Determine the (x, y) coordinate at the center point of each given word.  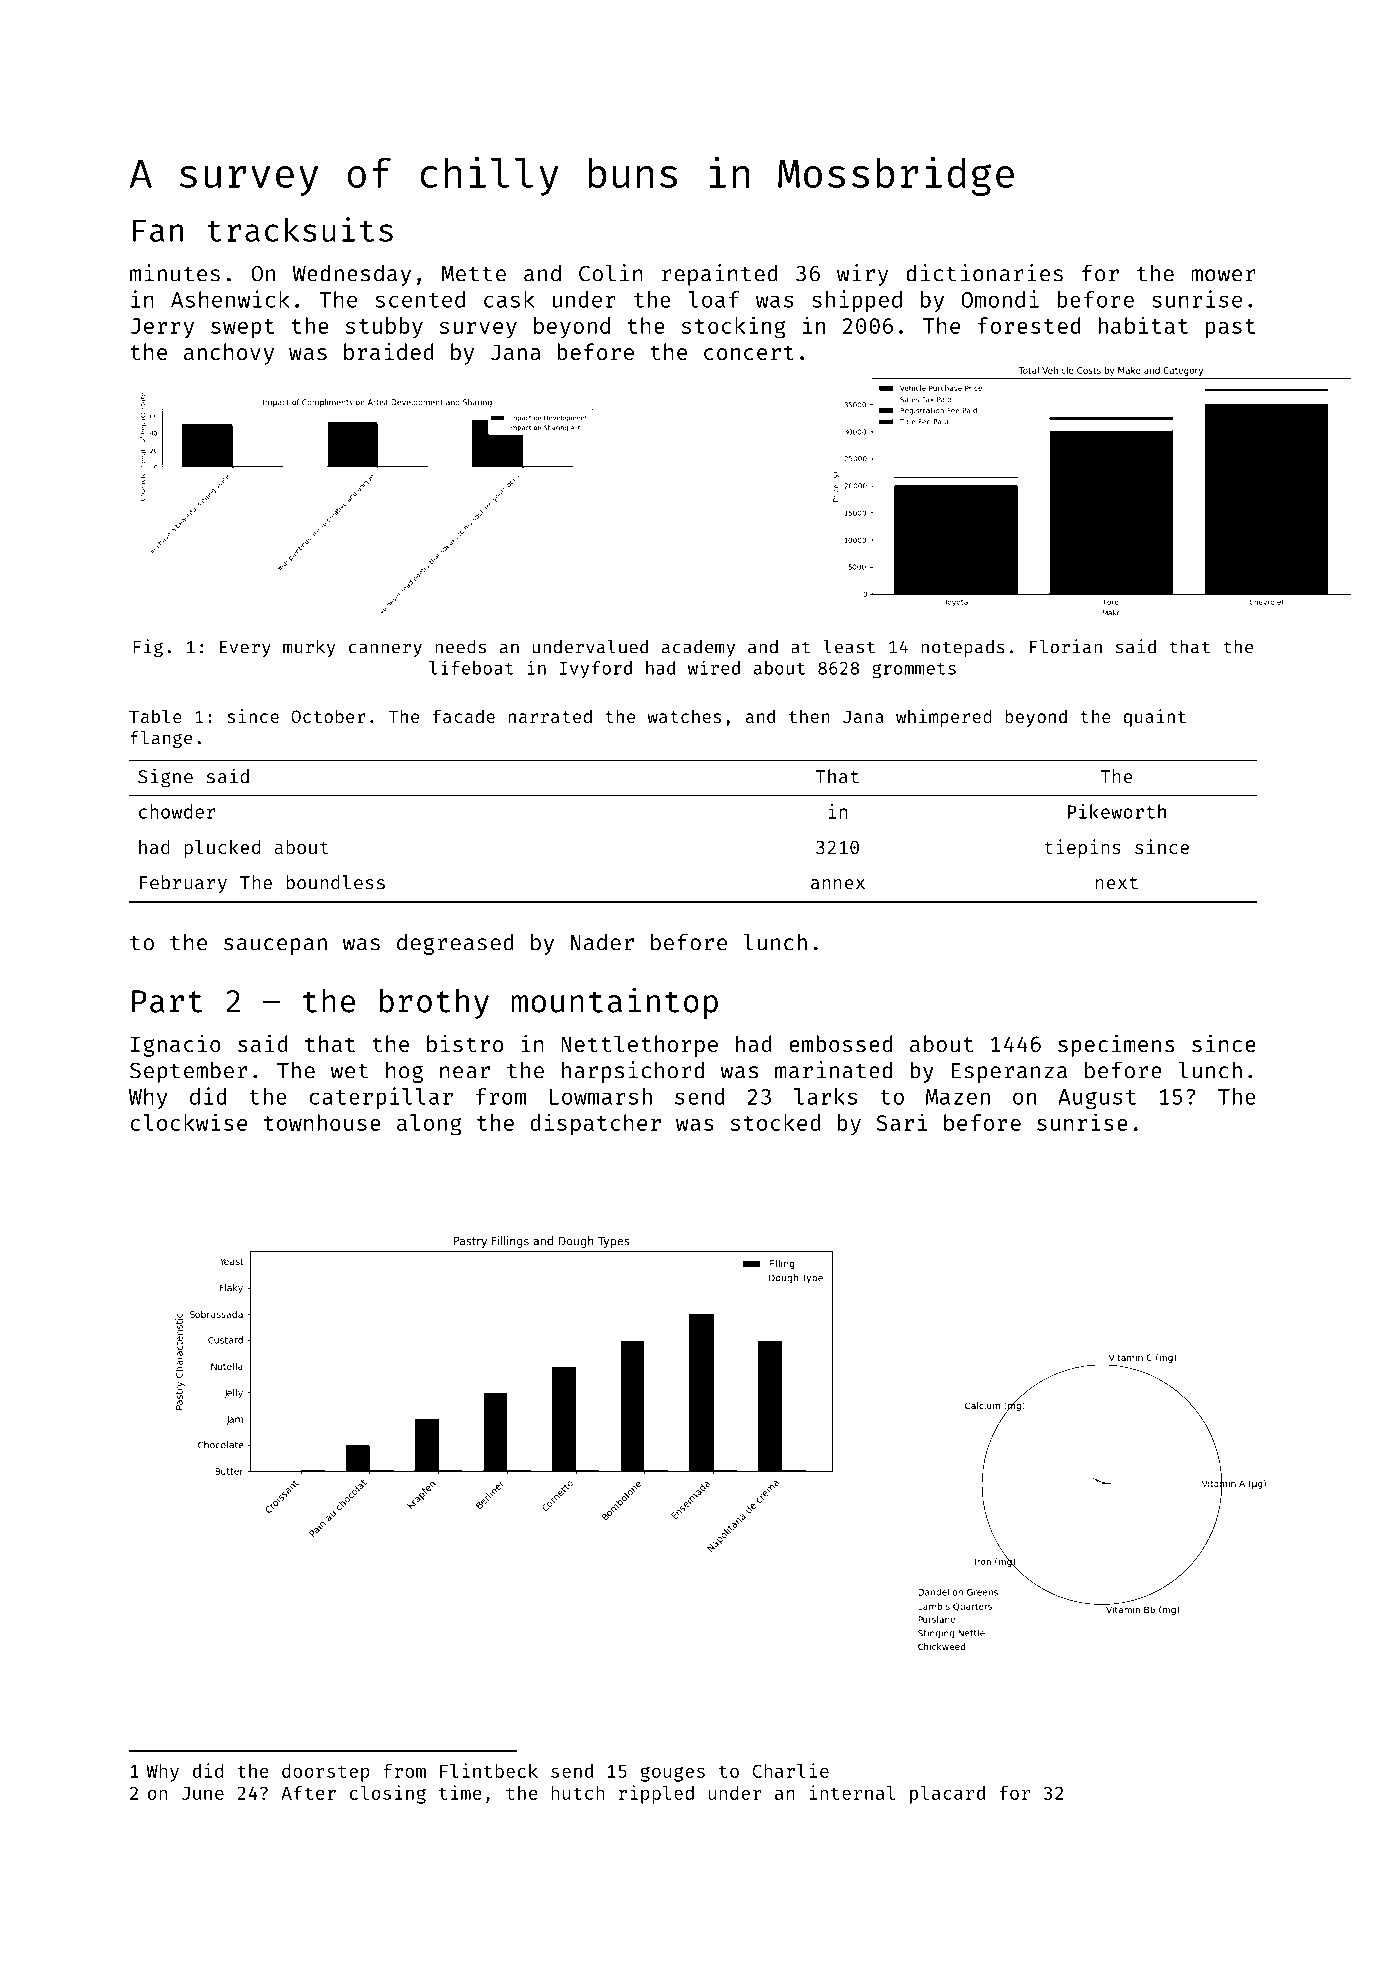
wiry (862, 275)
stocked (775, 1122)
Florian (1066, 646)
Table (155, 716)
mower (1223, 275)
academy (698, 648)
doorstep (326, 1773)
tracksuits (300, 229)
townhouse (322, 1122)
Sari (902, 1122)
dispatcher (595, 1124)
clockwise (189, 1122)
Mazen (958, 1097)
